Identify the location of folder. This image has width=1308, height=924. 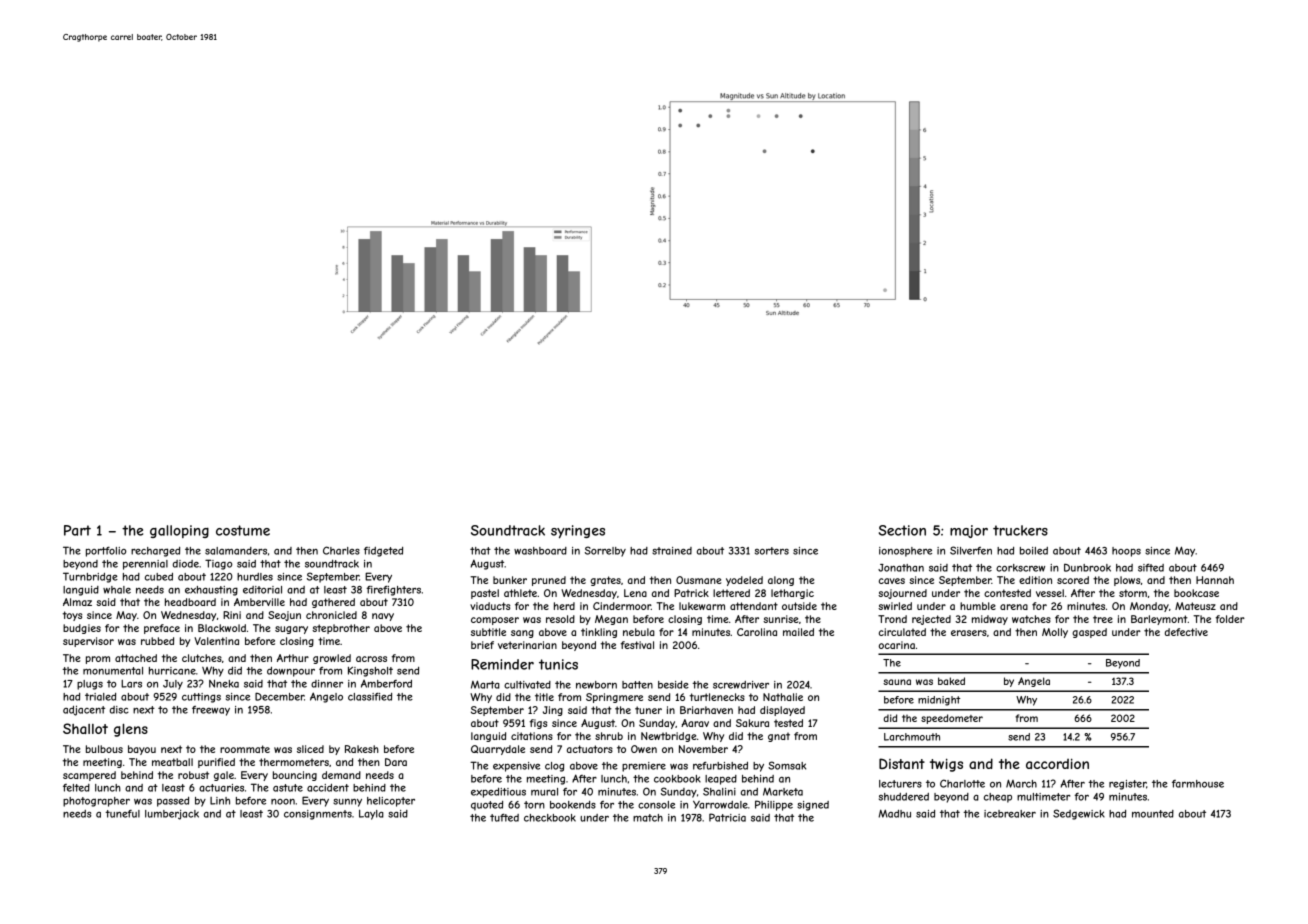
(1230, 619).
